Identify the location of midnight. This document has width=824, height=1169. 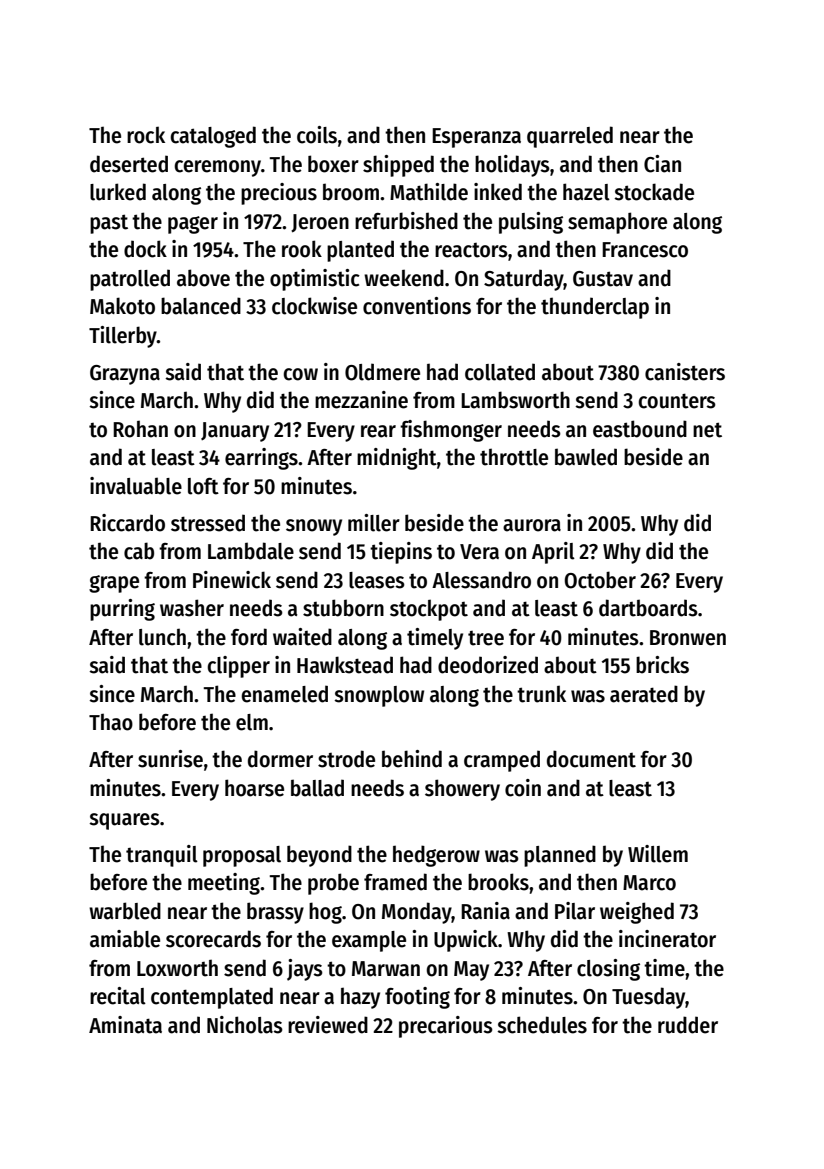
(397, 459).
